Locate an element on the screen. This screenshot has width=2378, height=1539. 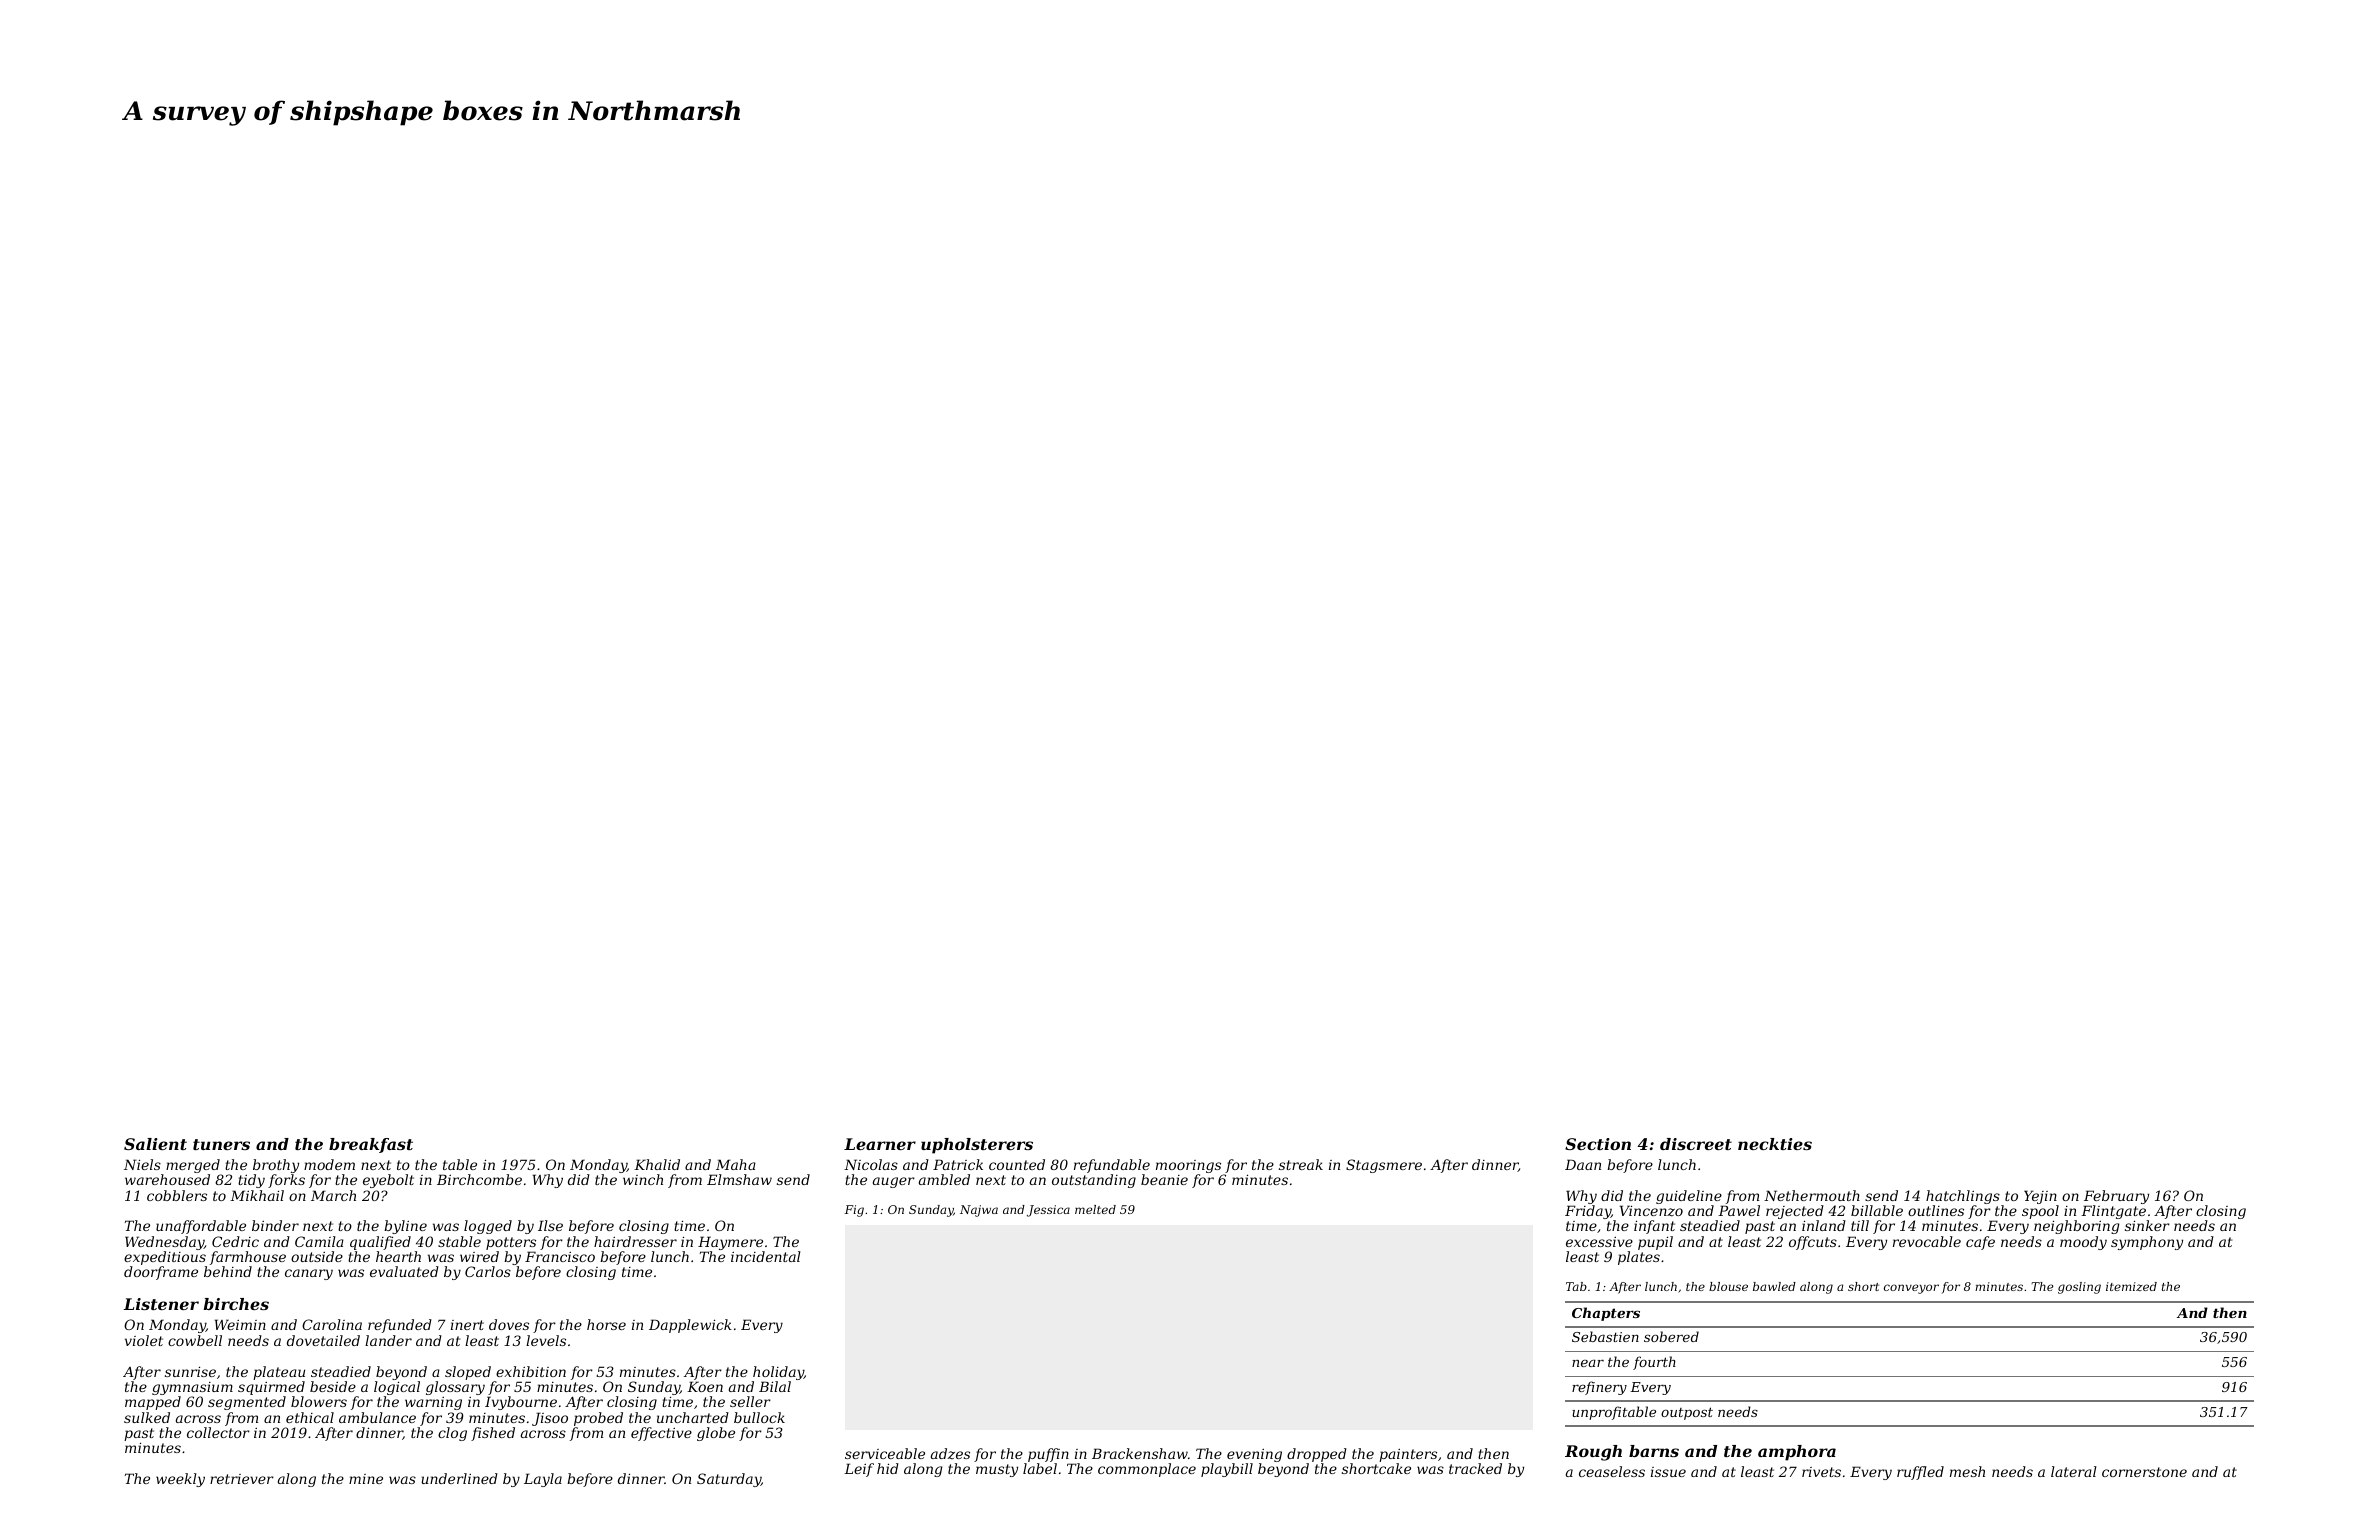
qualified is located at coordinates (380, 1243).
